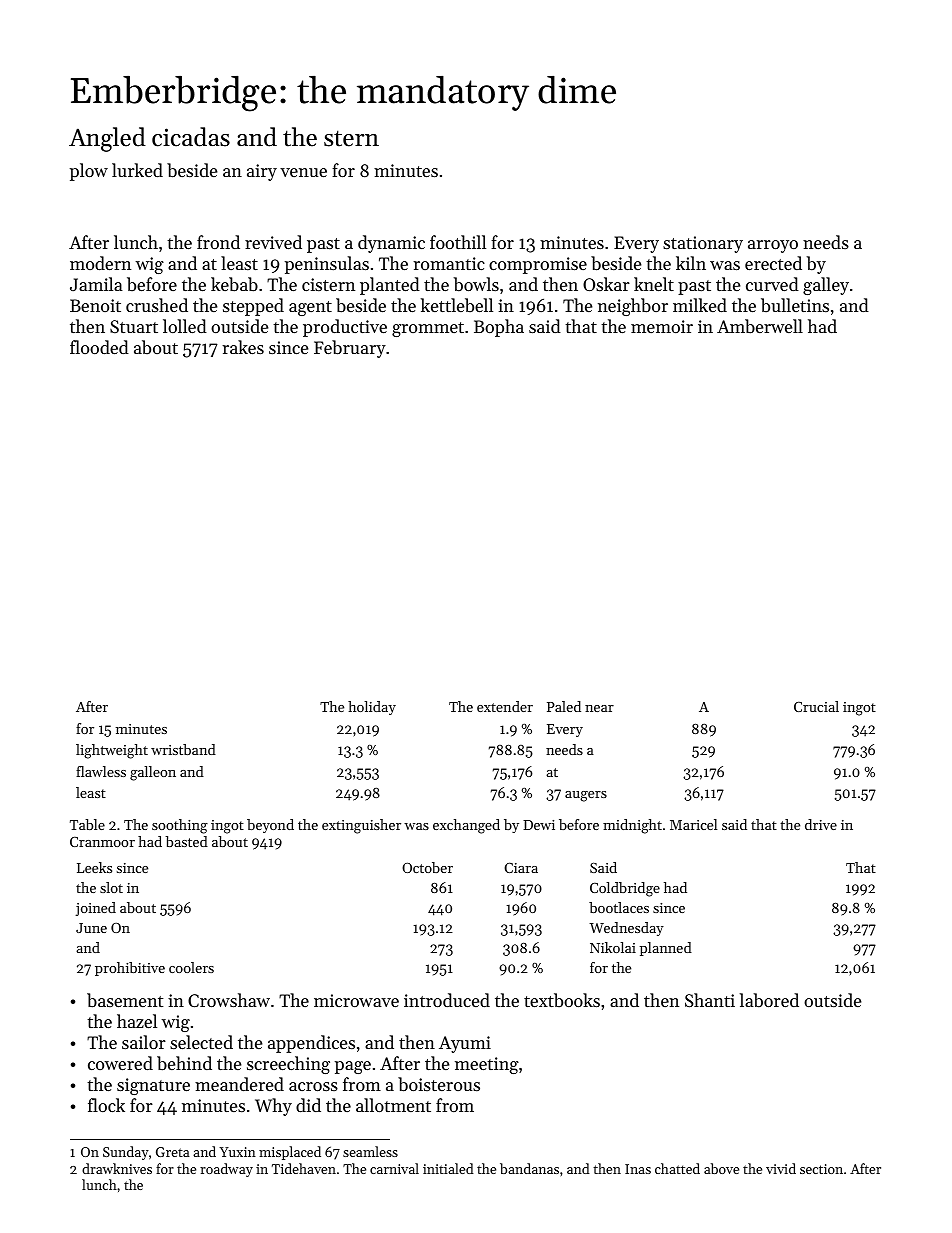 Image resolution: width=952 pixels, height=1233 pixels. I want to click on Ayumi, so click(465, 1044).
